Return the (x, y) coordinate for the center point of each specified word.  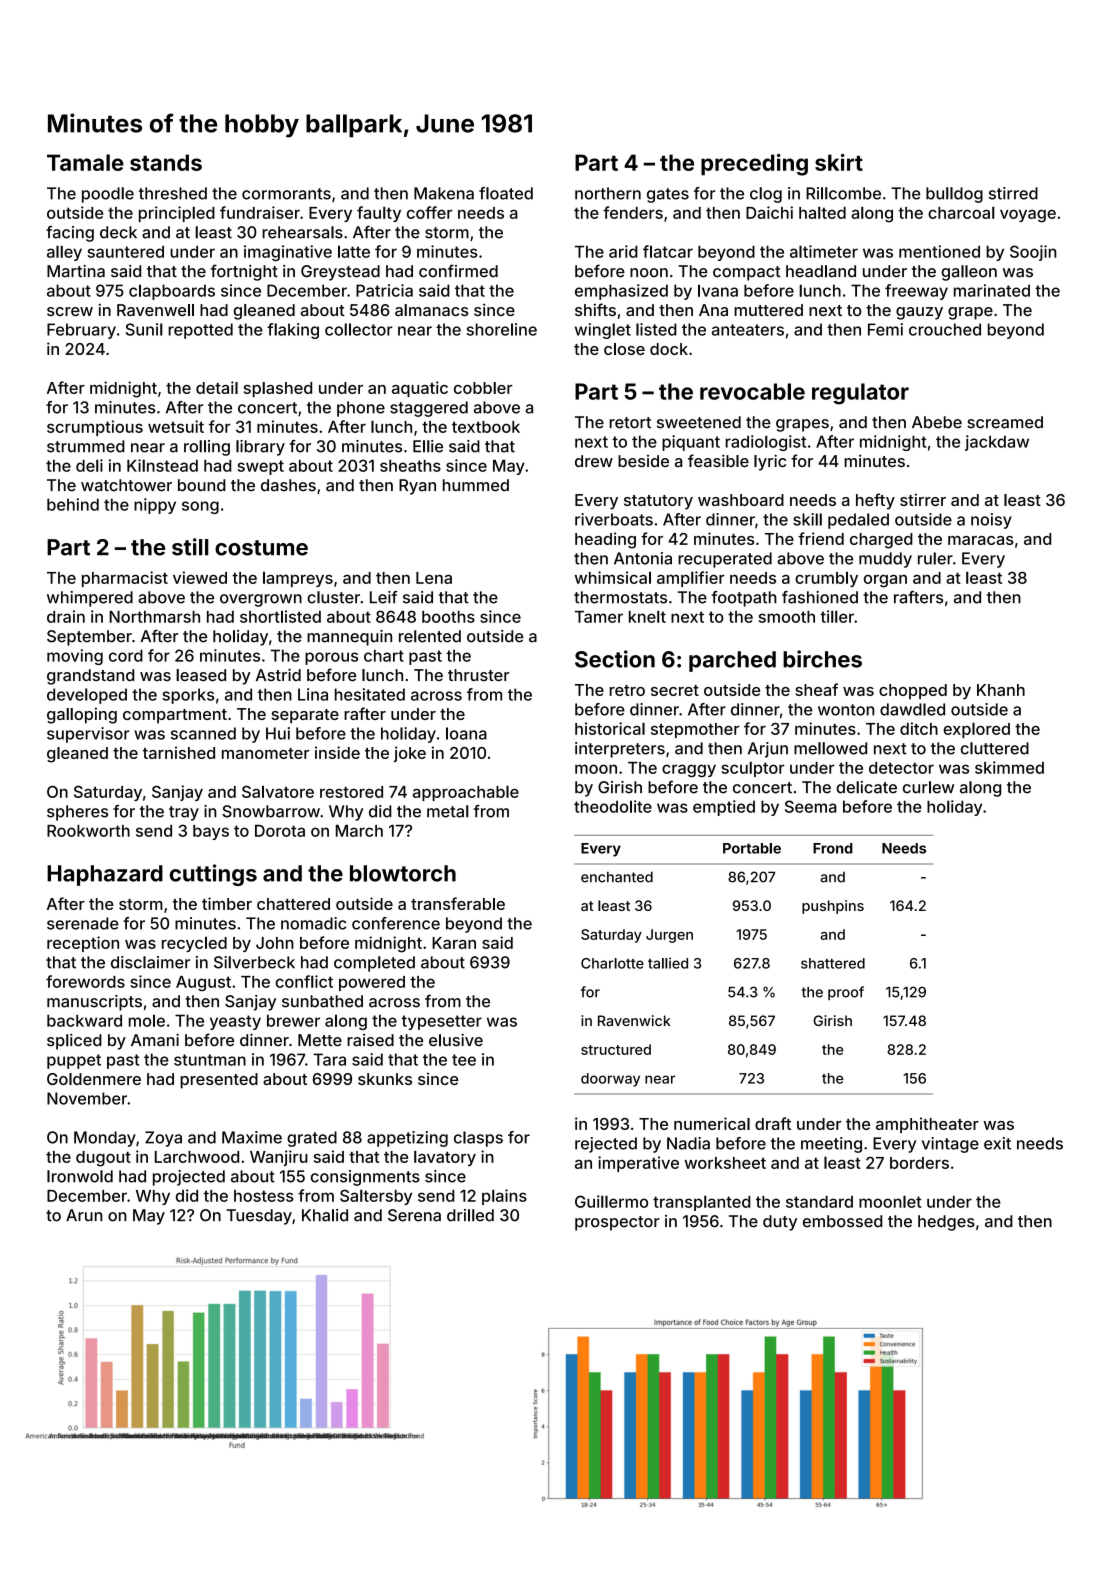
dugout (103, 1159)
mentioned (939, 251)
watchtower (126, 485)
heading (605, 540)
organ (885, 581)
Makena (444, 193)
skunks (385, 1079)
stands (166, 162)
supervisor (88, 735)
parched (732, 661)
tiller (837, 616)
